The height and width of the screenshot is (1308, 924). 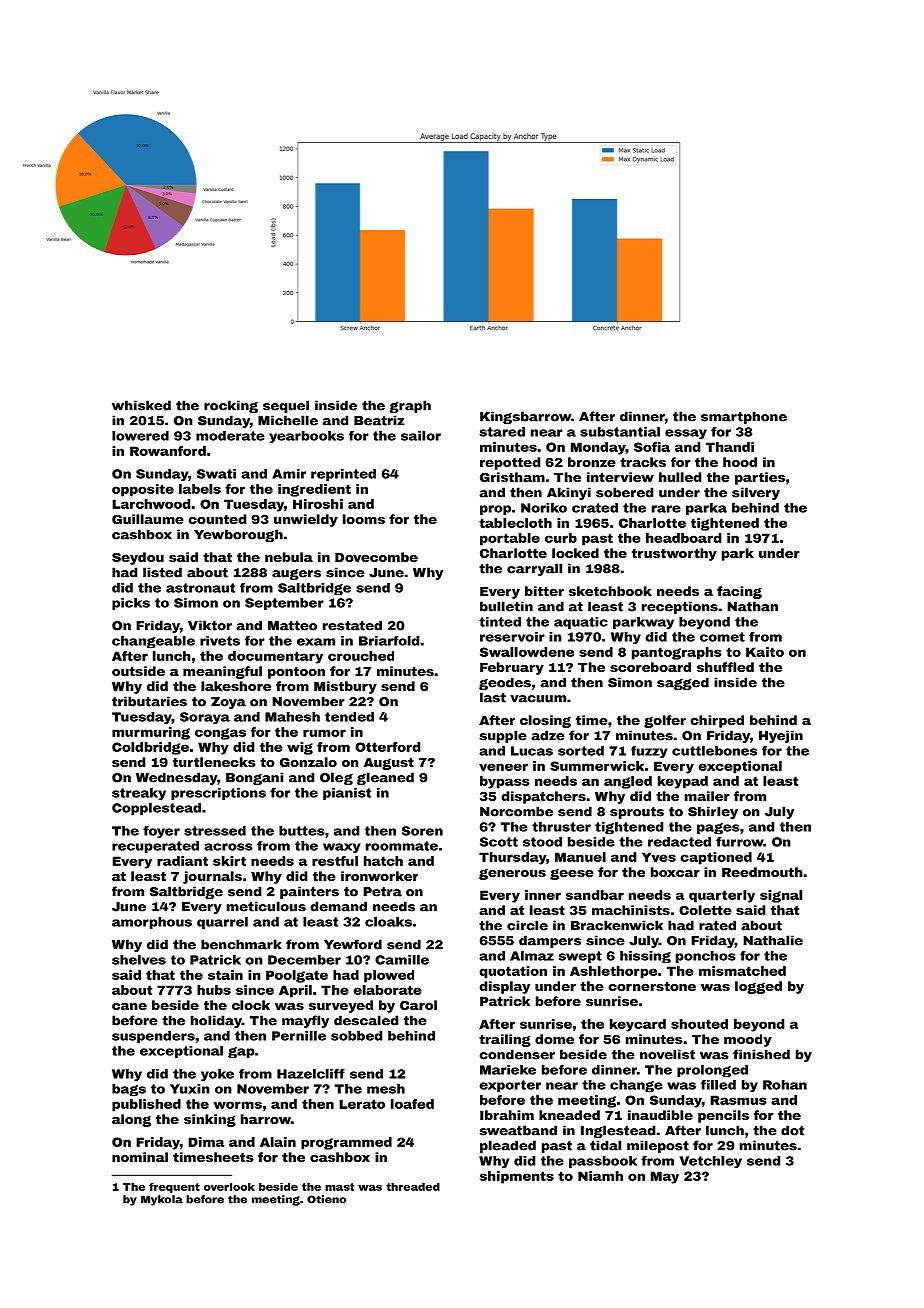 I want to click on Swallowdene, so click(x=527, y=652).
